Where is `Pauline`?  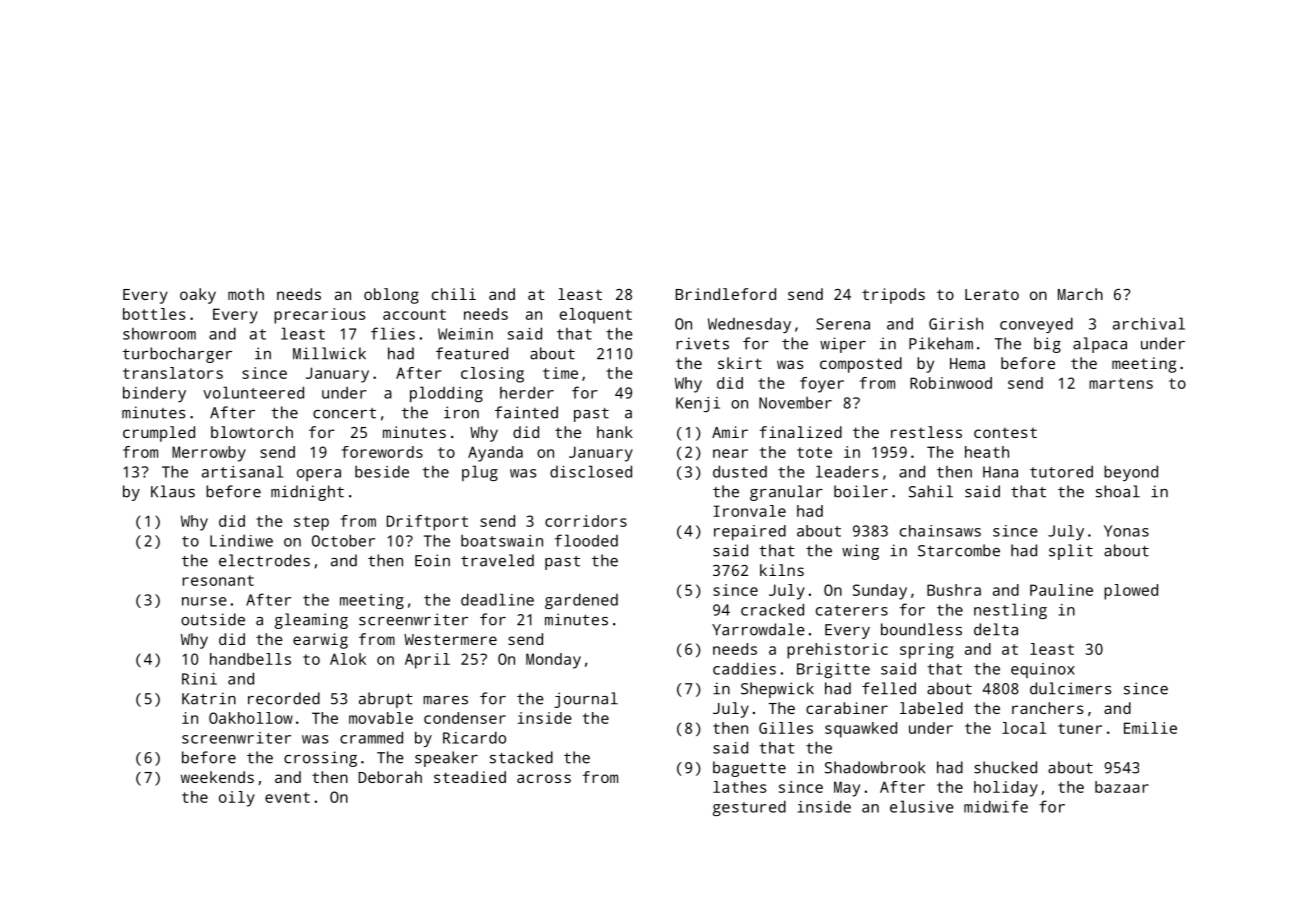
Pauline is located at coordinates (1061, 590).
